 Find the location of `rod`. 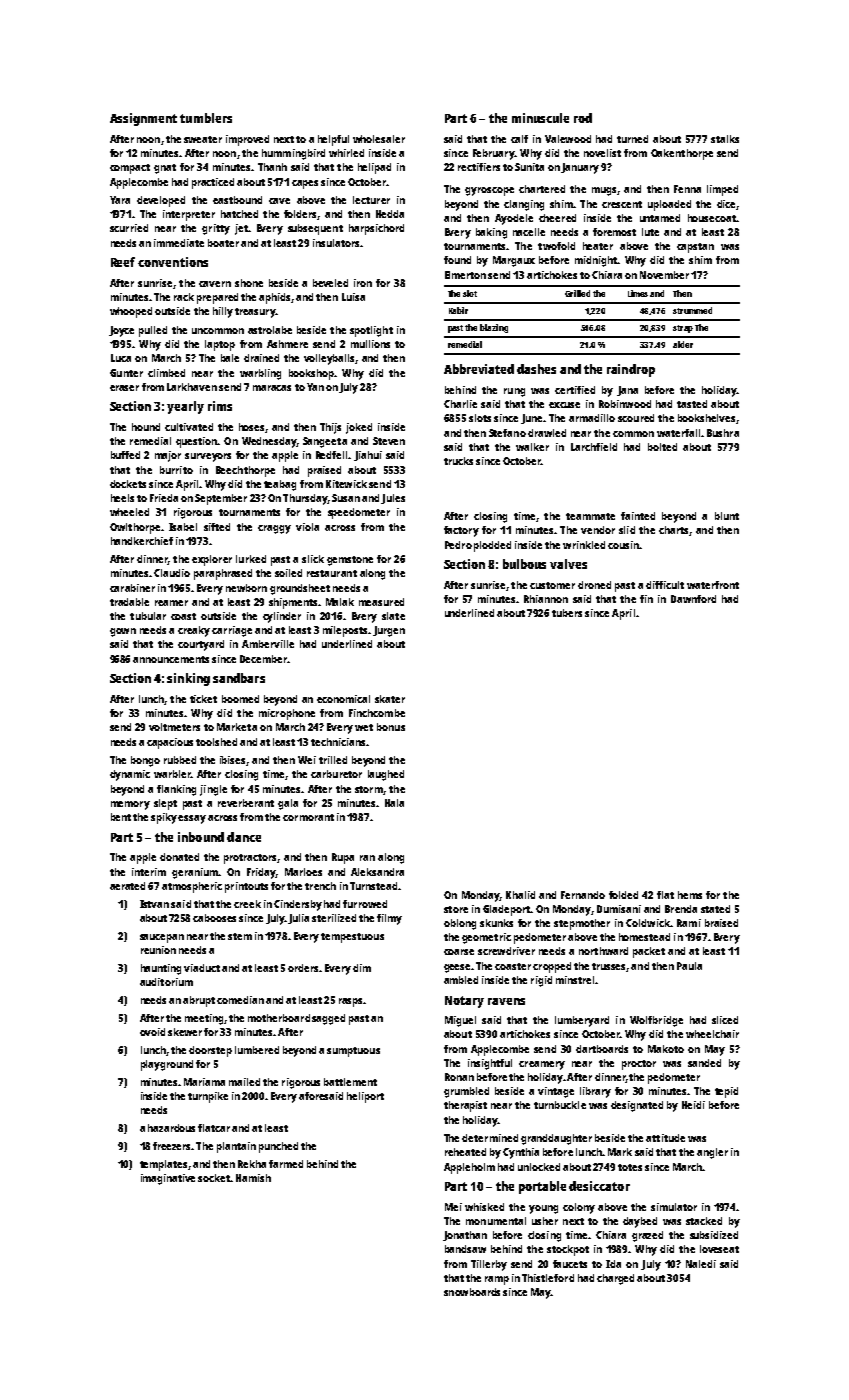

rod is located at coordinates (583, 118).
